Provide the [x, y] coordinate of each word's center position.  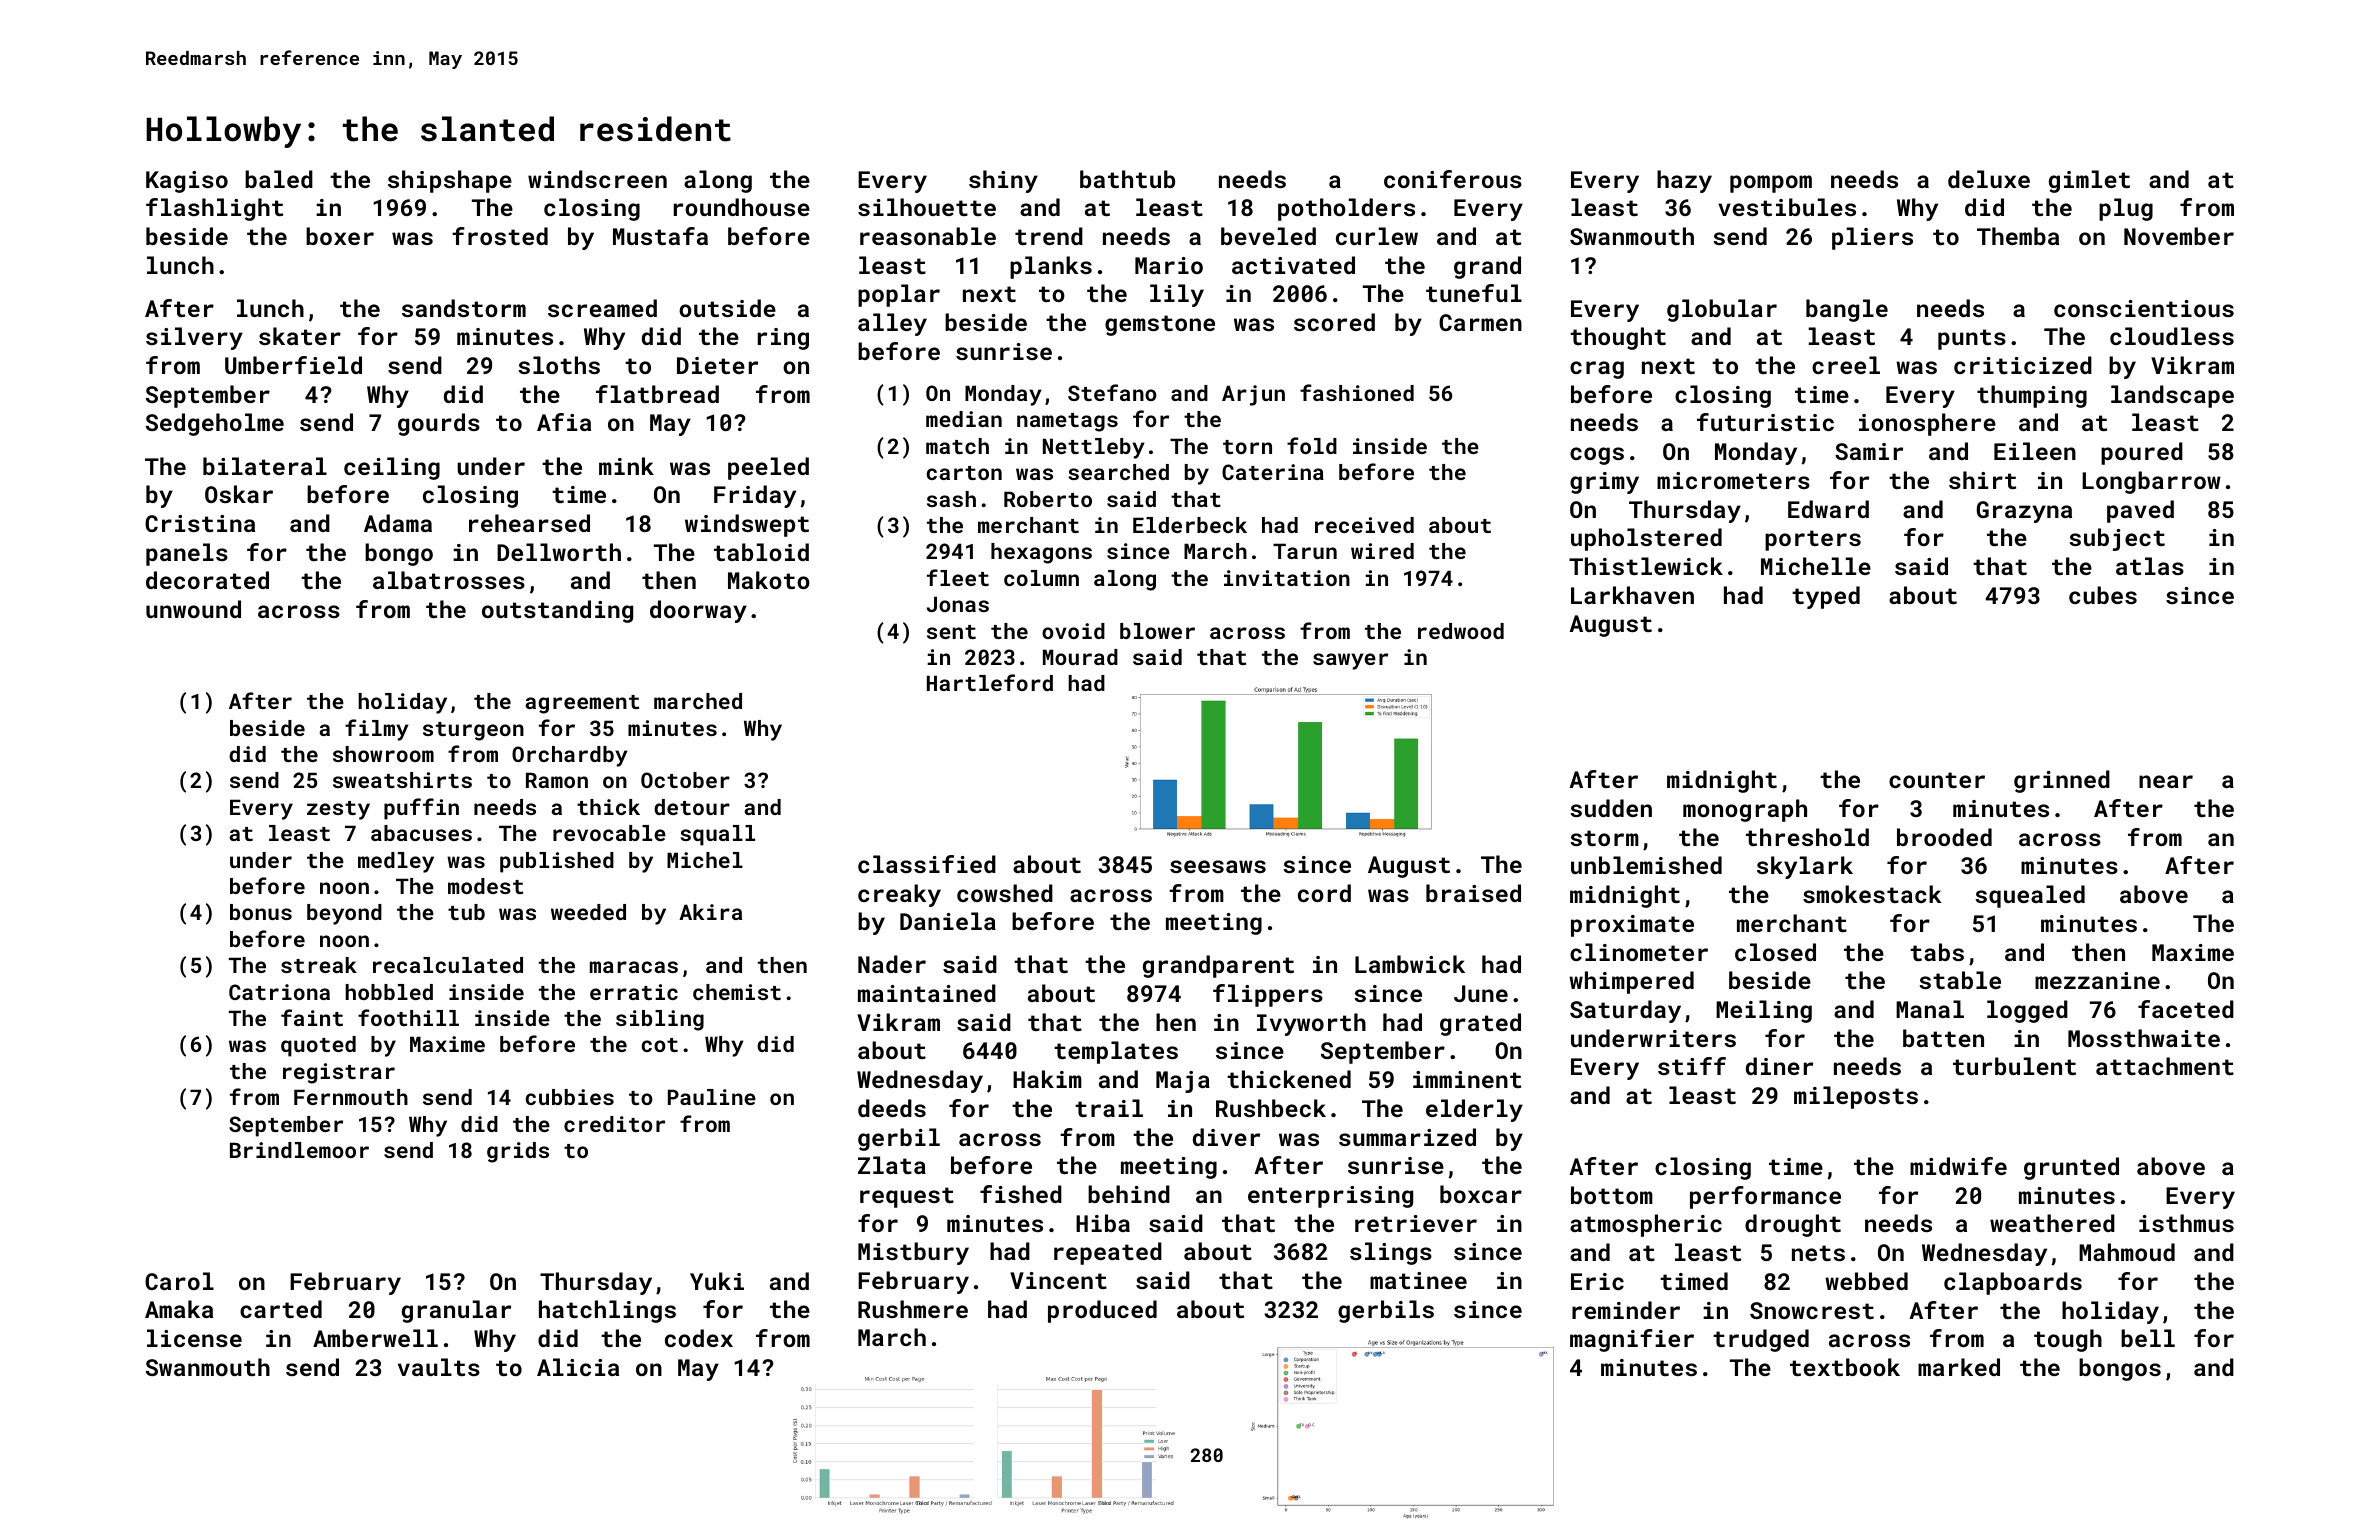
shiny [1003, 181]
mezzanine [2097, 980]
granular [456, 1311]
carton [964, 473]
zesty [338, 810]
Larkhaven [1632, 595]
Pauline [712, 1097]
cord [1324, 893]
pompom [1771, 184]
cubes [2103, 595]
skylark [1805, 867]
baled [279, 179]
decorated [207, 580]
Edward [1828, 509]
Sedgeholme [215, 424]
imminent [1467, 1079]
